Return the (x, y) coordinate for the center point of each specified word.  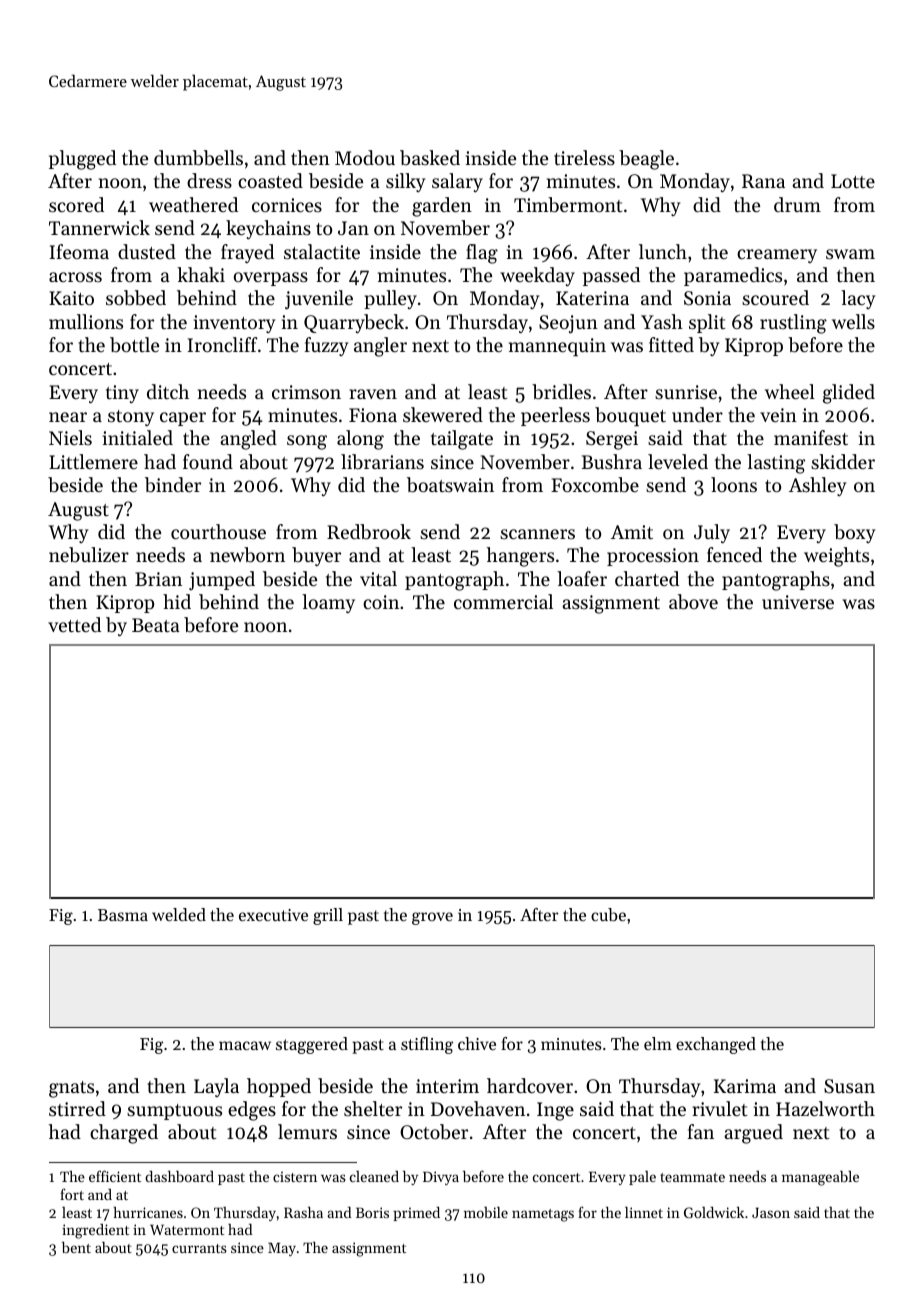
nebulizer (89, 554)
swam (850, 254)
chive (477, 1043)
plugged (82, 160)
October (434, 1132)
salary (457, 182)
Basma (123, 915)
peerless (555, 416)
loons (734, 484)
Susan (849, 1086)
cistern (295, 1176)
